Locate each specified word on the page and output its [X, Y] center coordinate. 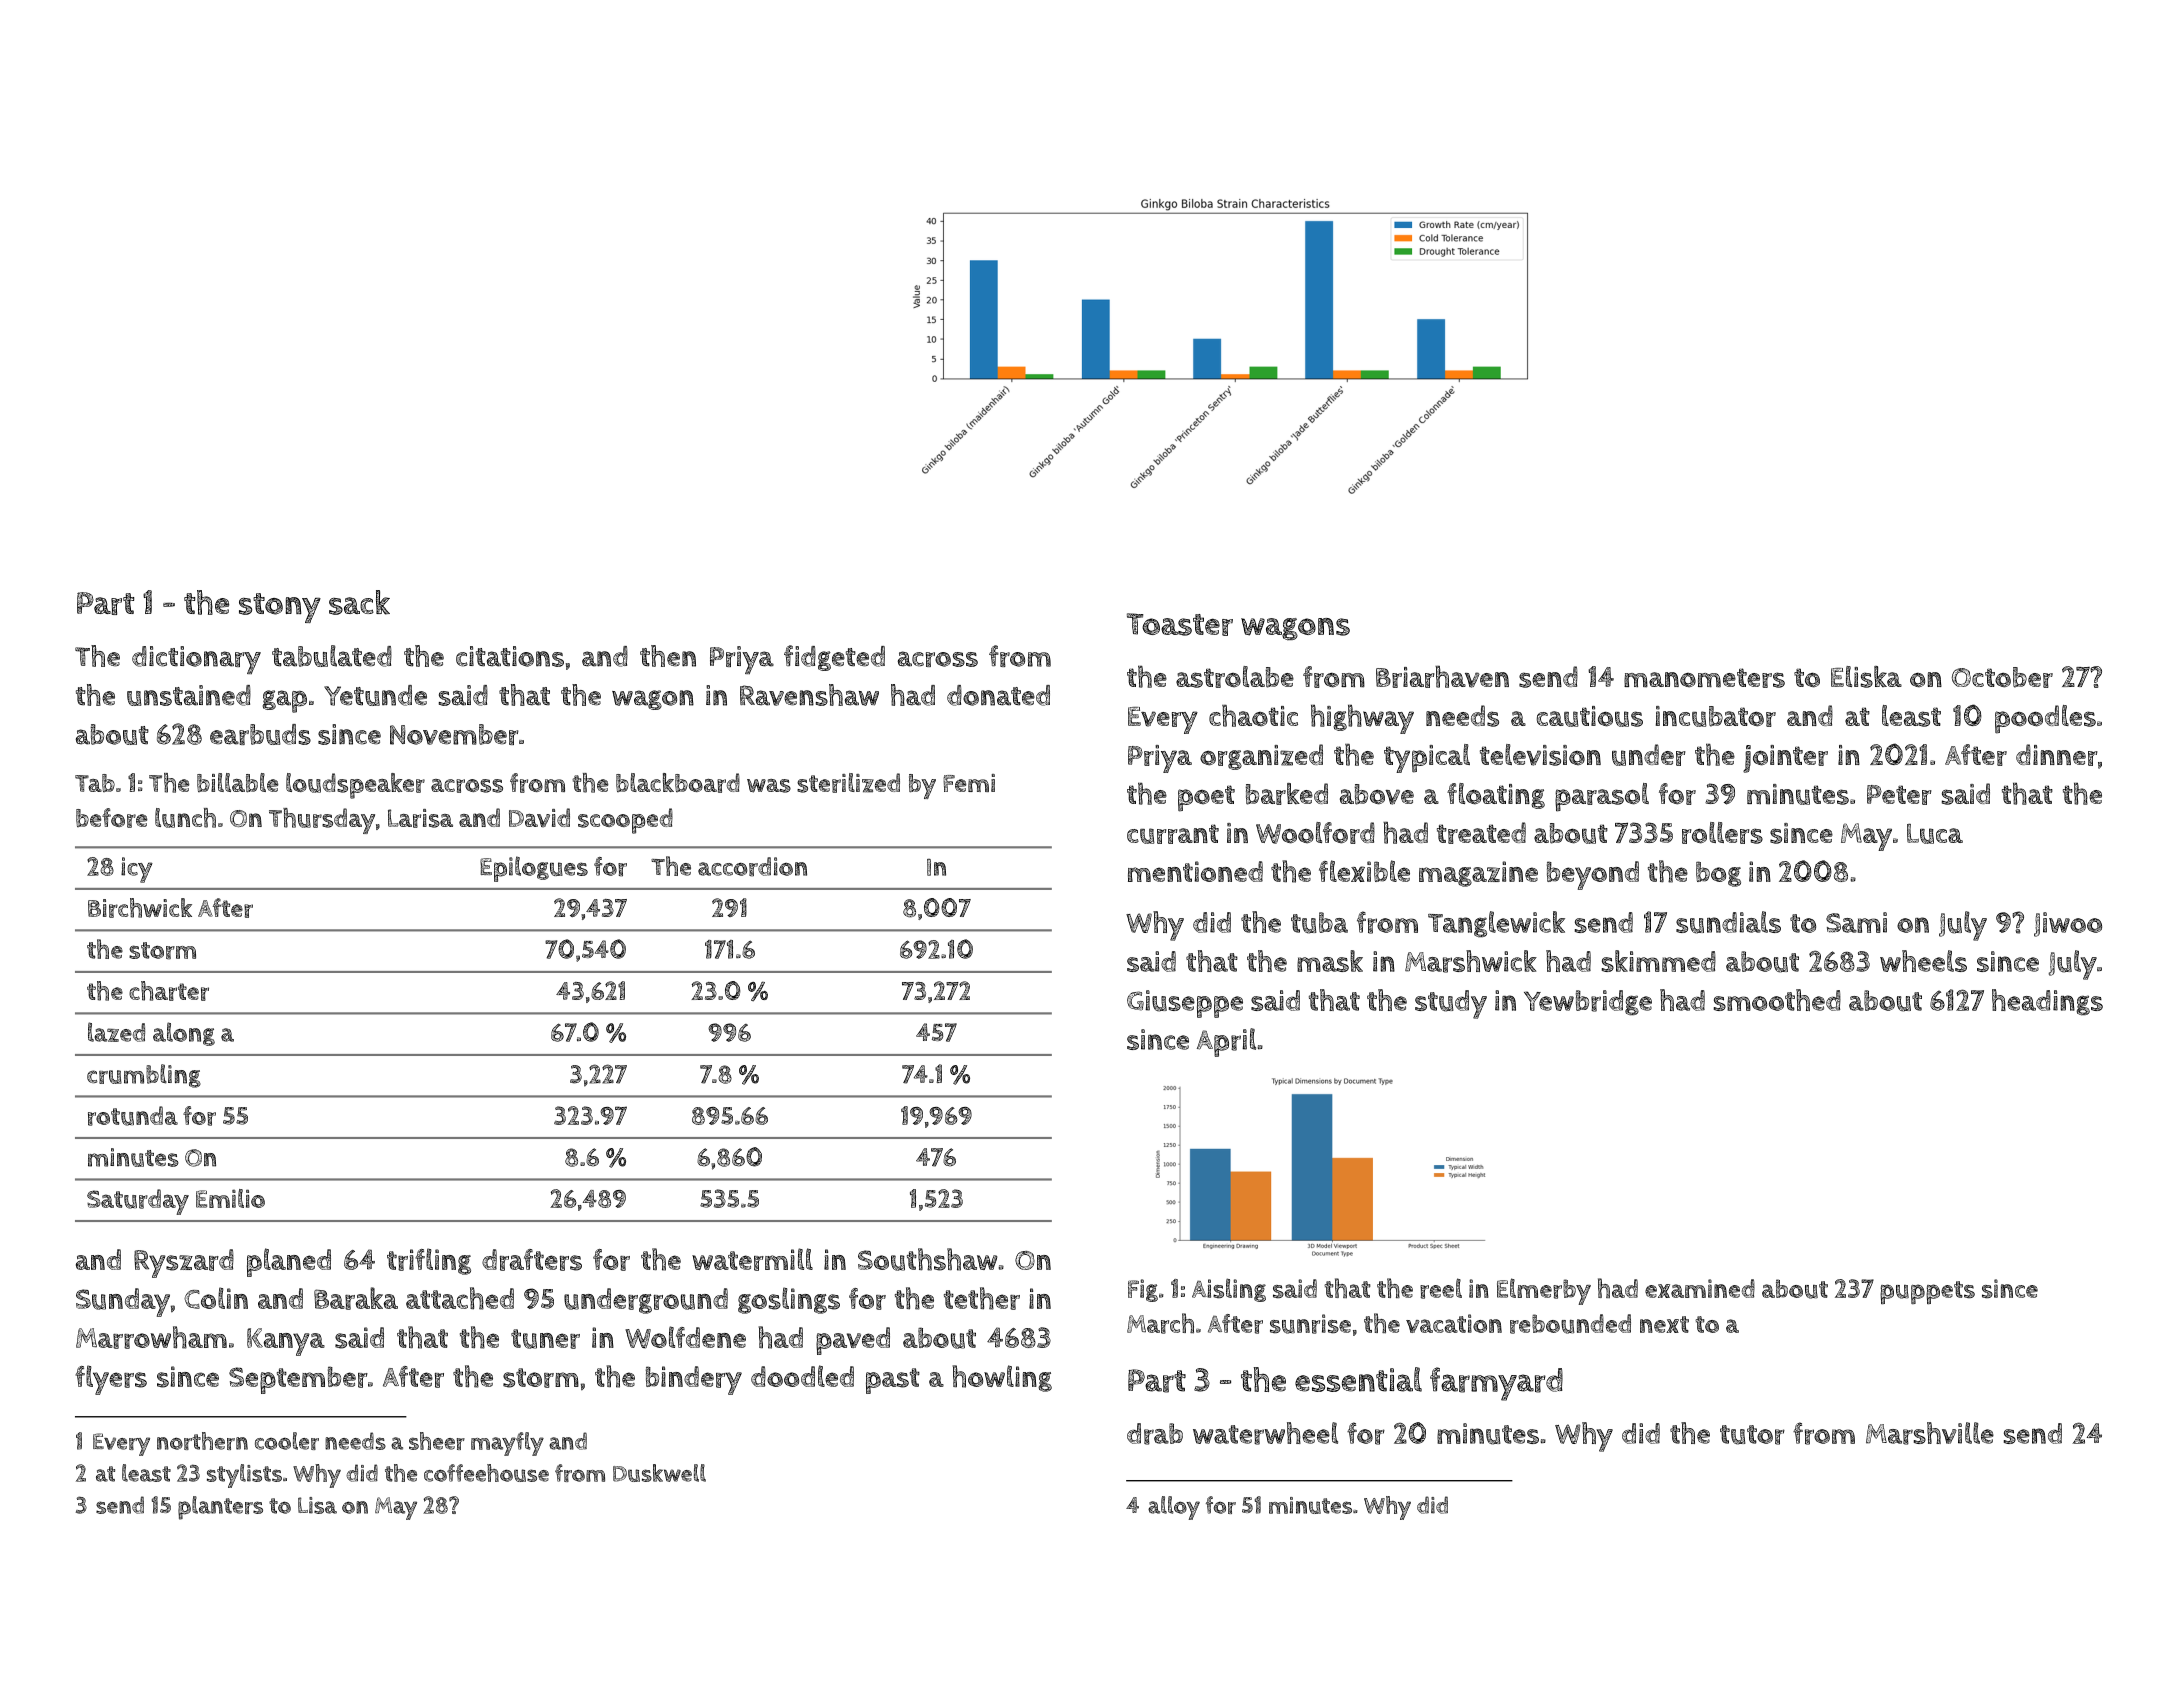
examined [1700, 1288]
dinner [2057, 755]
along [184, 1034]
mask [1330, 961]
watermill [752, 1259]
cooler [287, 1441]
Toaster [1180, 624]
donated [998, 695]
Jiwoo [2068, 924]
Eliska [1866, 677]
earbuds [260, 734]
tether [982, 1298]
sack [359, 602]
